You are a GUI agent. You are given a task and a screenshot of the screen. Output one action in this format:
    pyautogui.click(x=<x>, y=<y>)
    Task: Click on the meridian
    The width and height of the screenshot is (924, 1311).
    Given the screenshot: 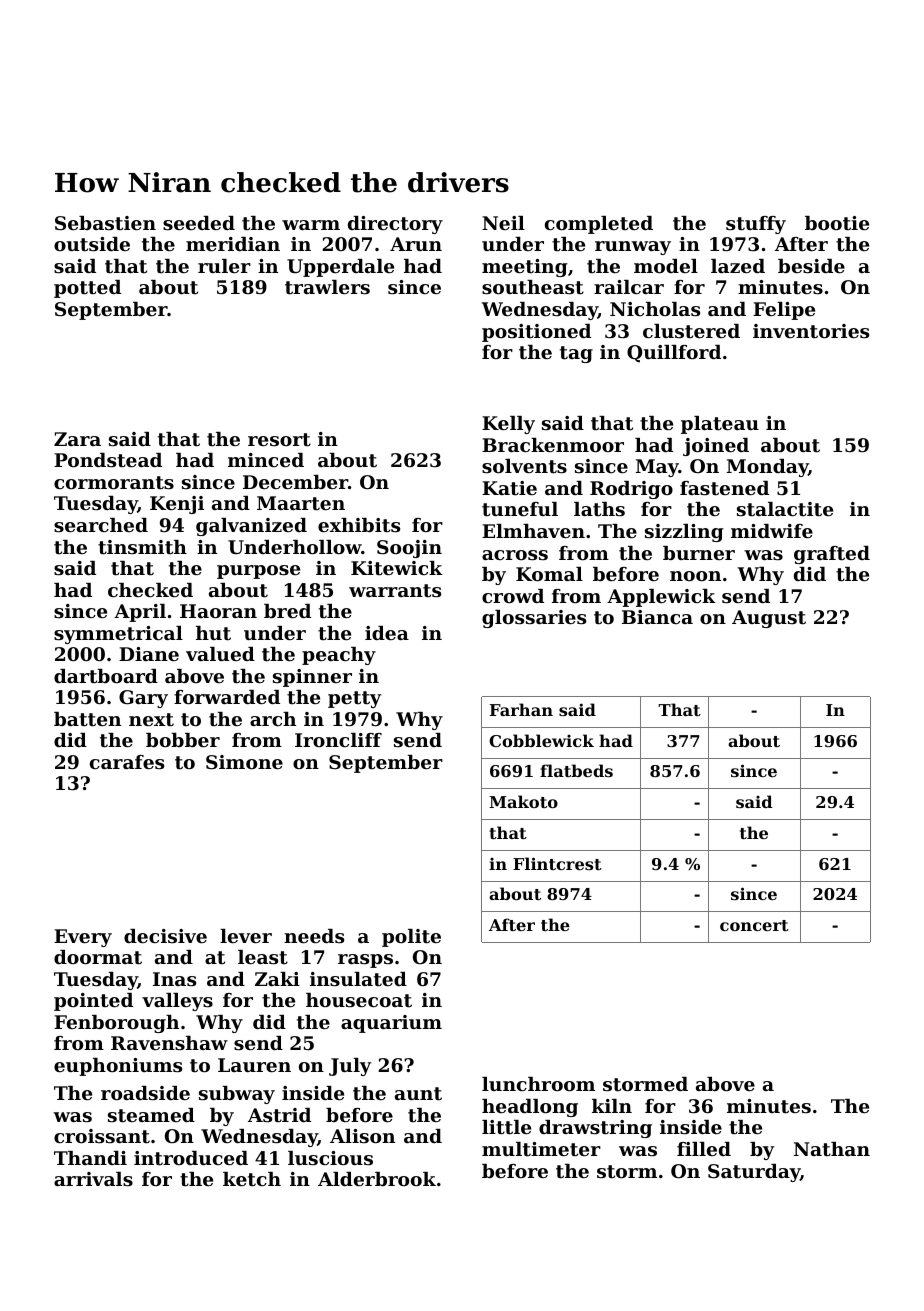 What is the action you would take?
    pyautogui.click(x=233, y=244)
